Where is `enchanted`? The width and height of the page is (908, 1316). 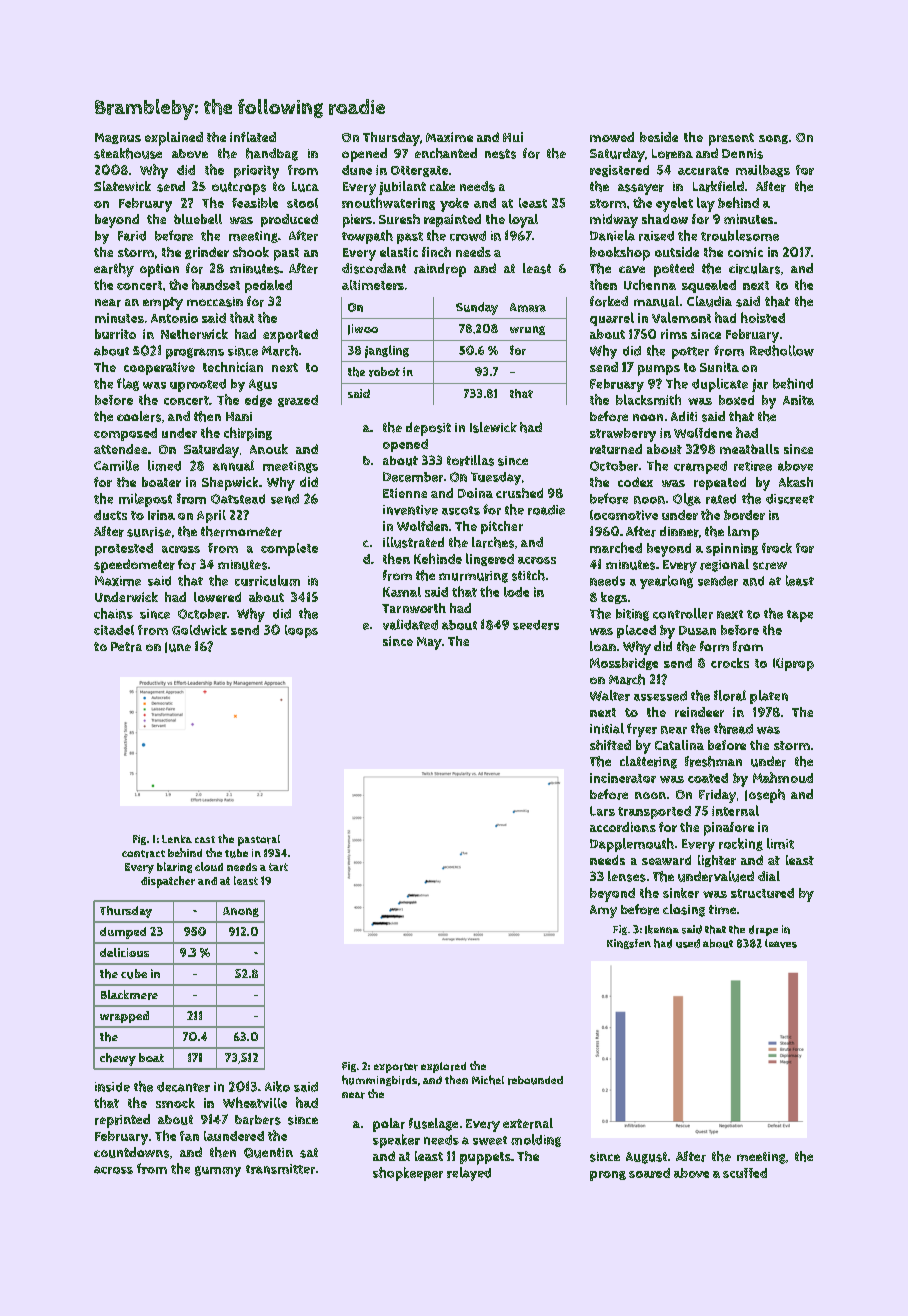 enchanted is located at coordinates (446, 153).
